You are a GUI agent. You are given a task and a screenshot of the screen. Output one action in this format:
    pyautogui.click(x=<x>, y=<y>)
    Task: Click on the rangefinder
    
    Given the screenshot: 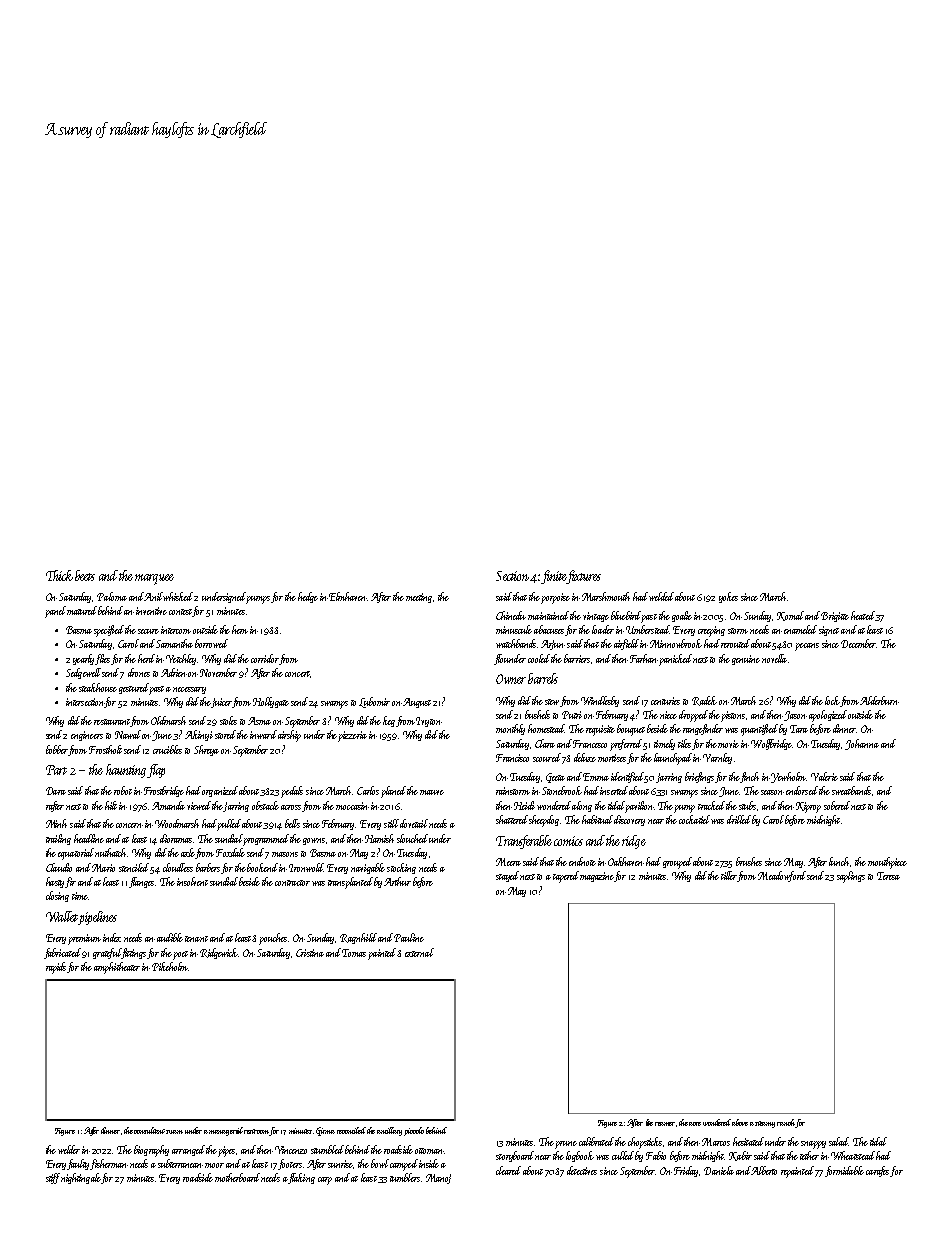 What is the action you would take?
    pyautogui.click(x=703, y=729)
